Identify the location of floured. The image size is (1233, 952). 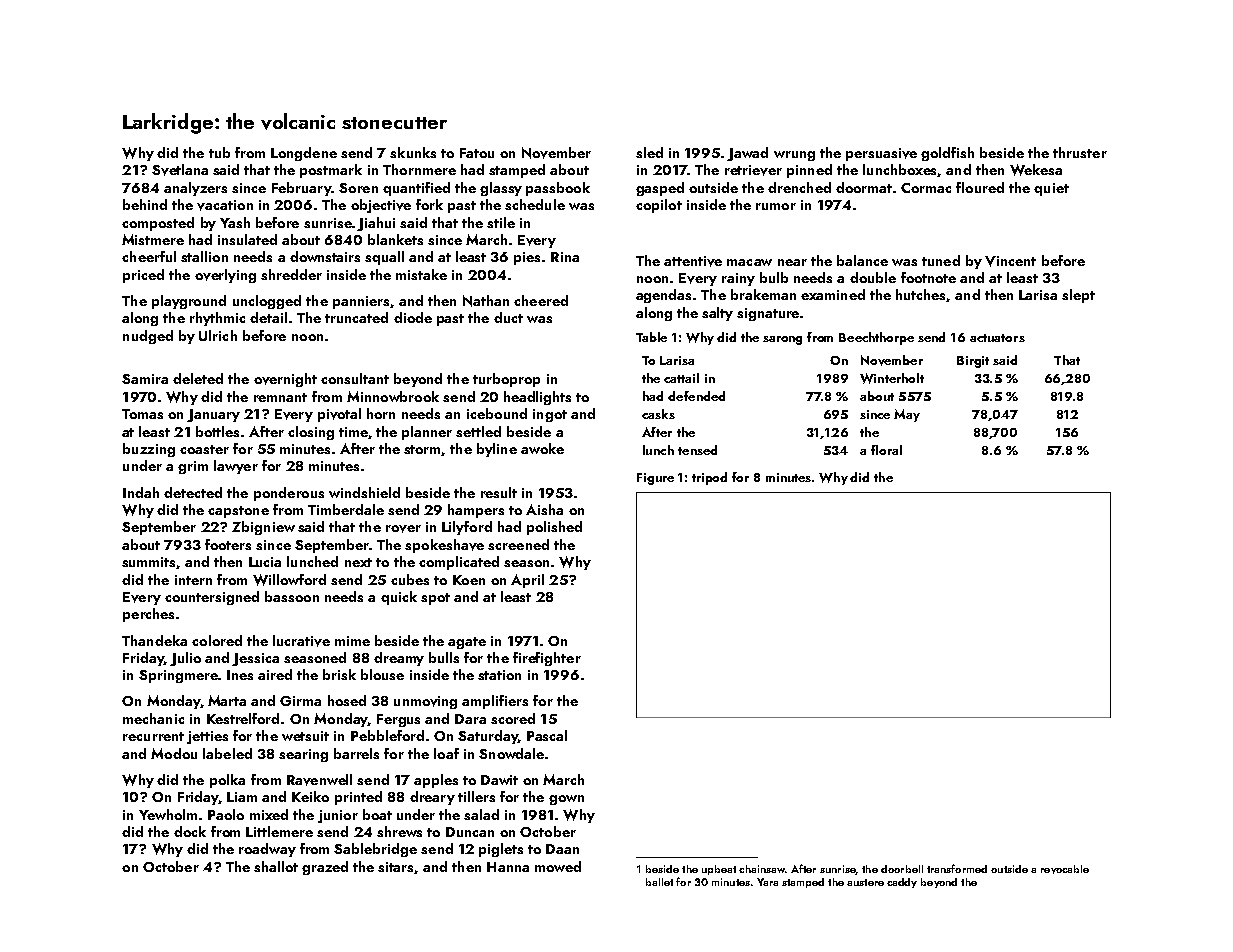
(980, 187).
